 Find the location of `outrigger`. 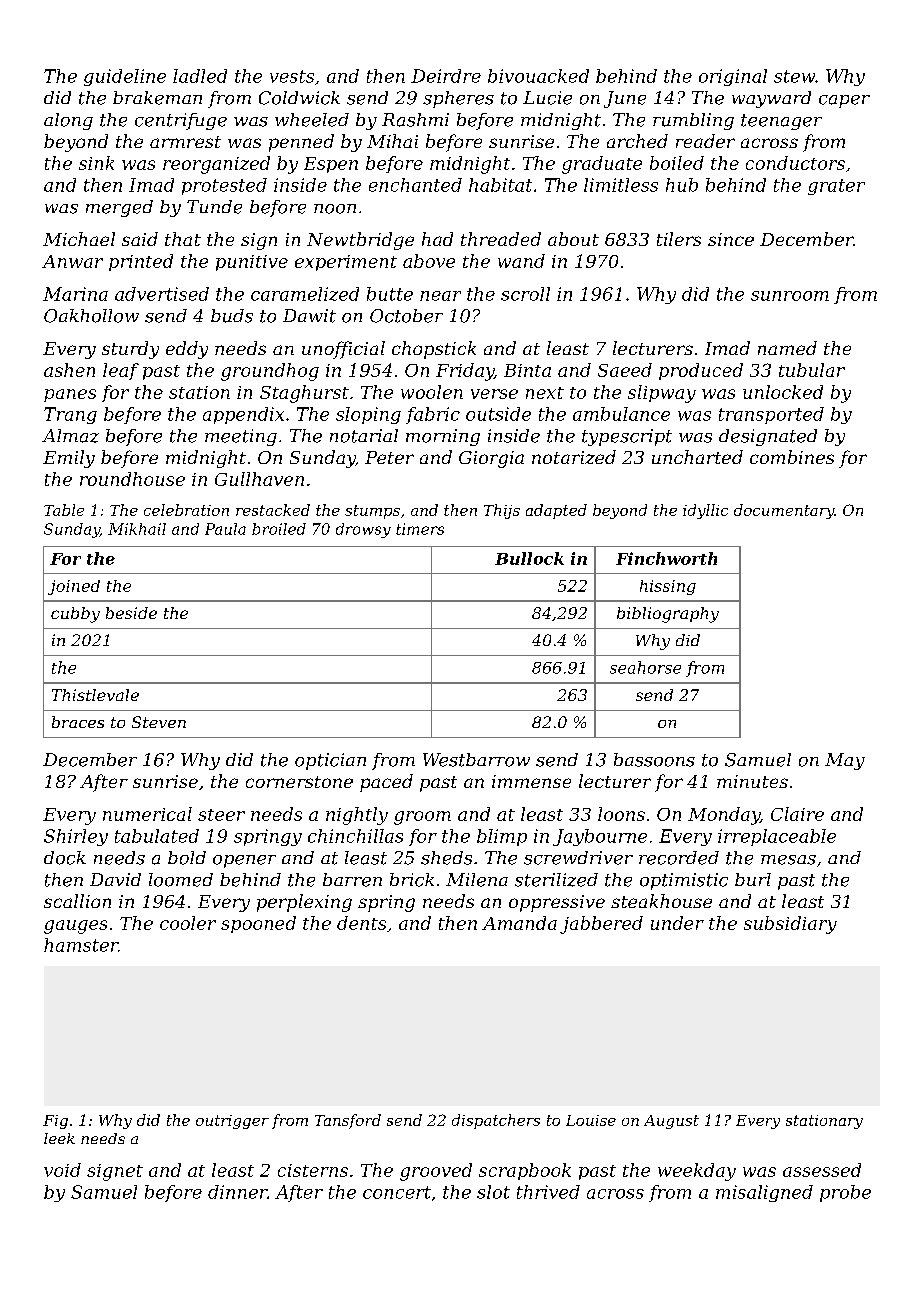

outrigger is located at coordinates (232, 1122).
